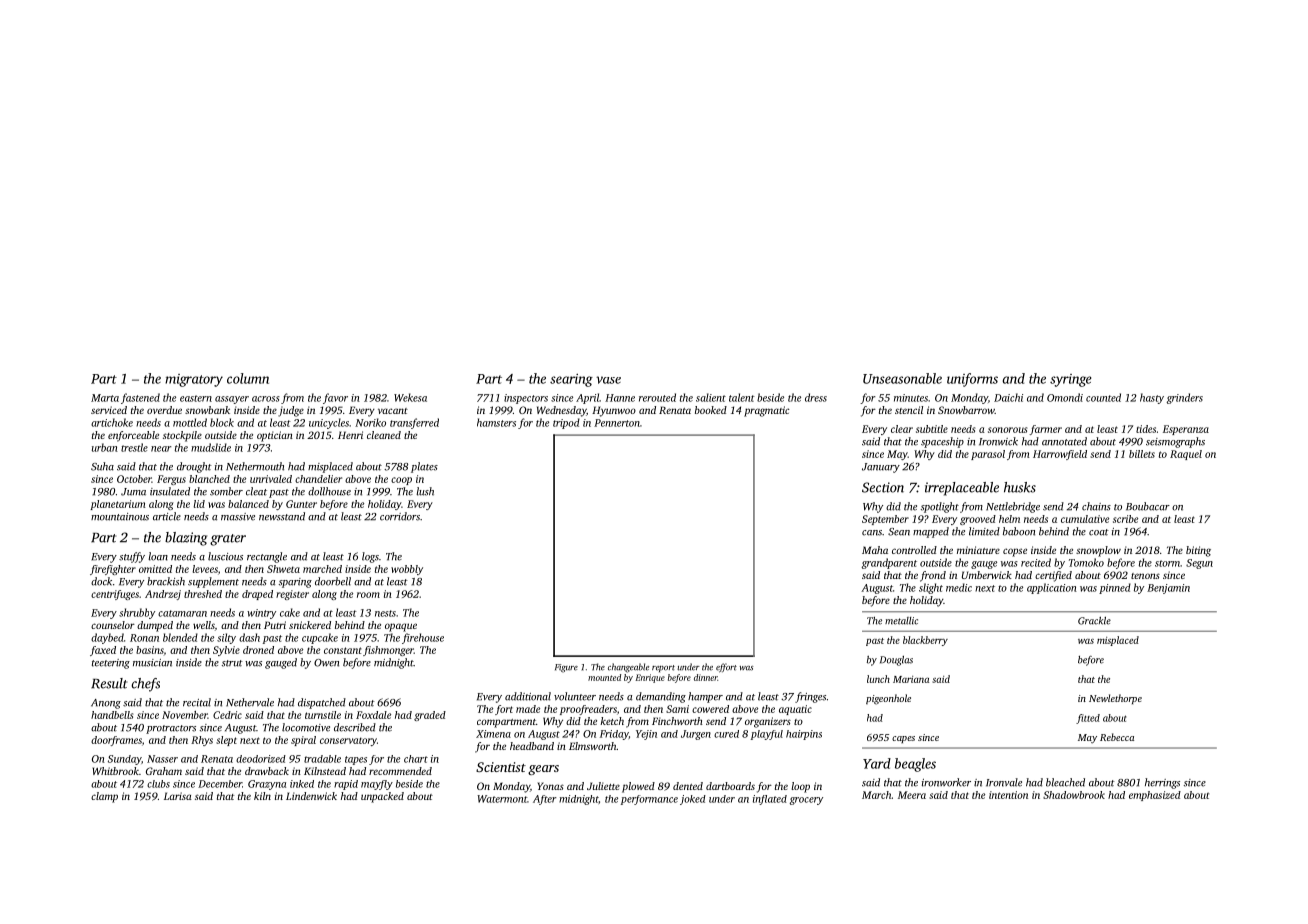 This page has width=1308, height=924. What do you see at coordinates (196, 398) in the page?
I see `eastern` at bounding box center [196, 398].
